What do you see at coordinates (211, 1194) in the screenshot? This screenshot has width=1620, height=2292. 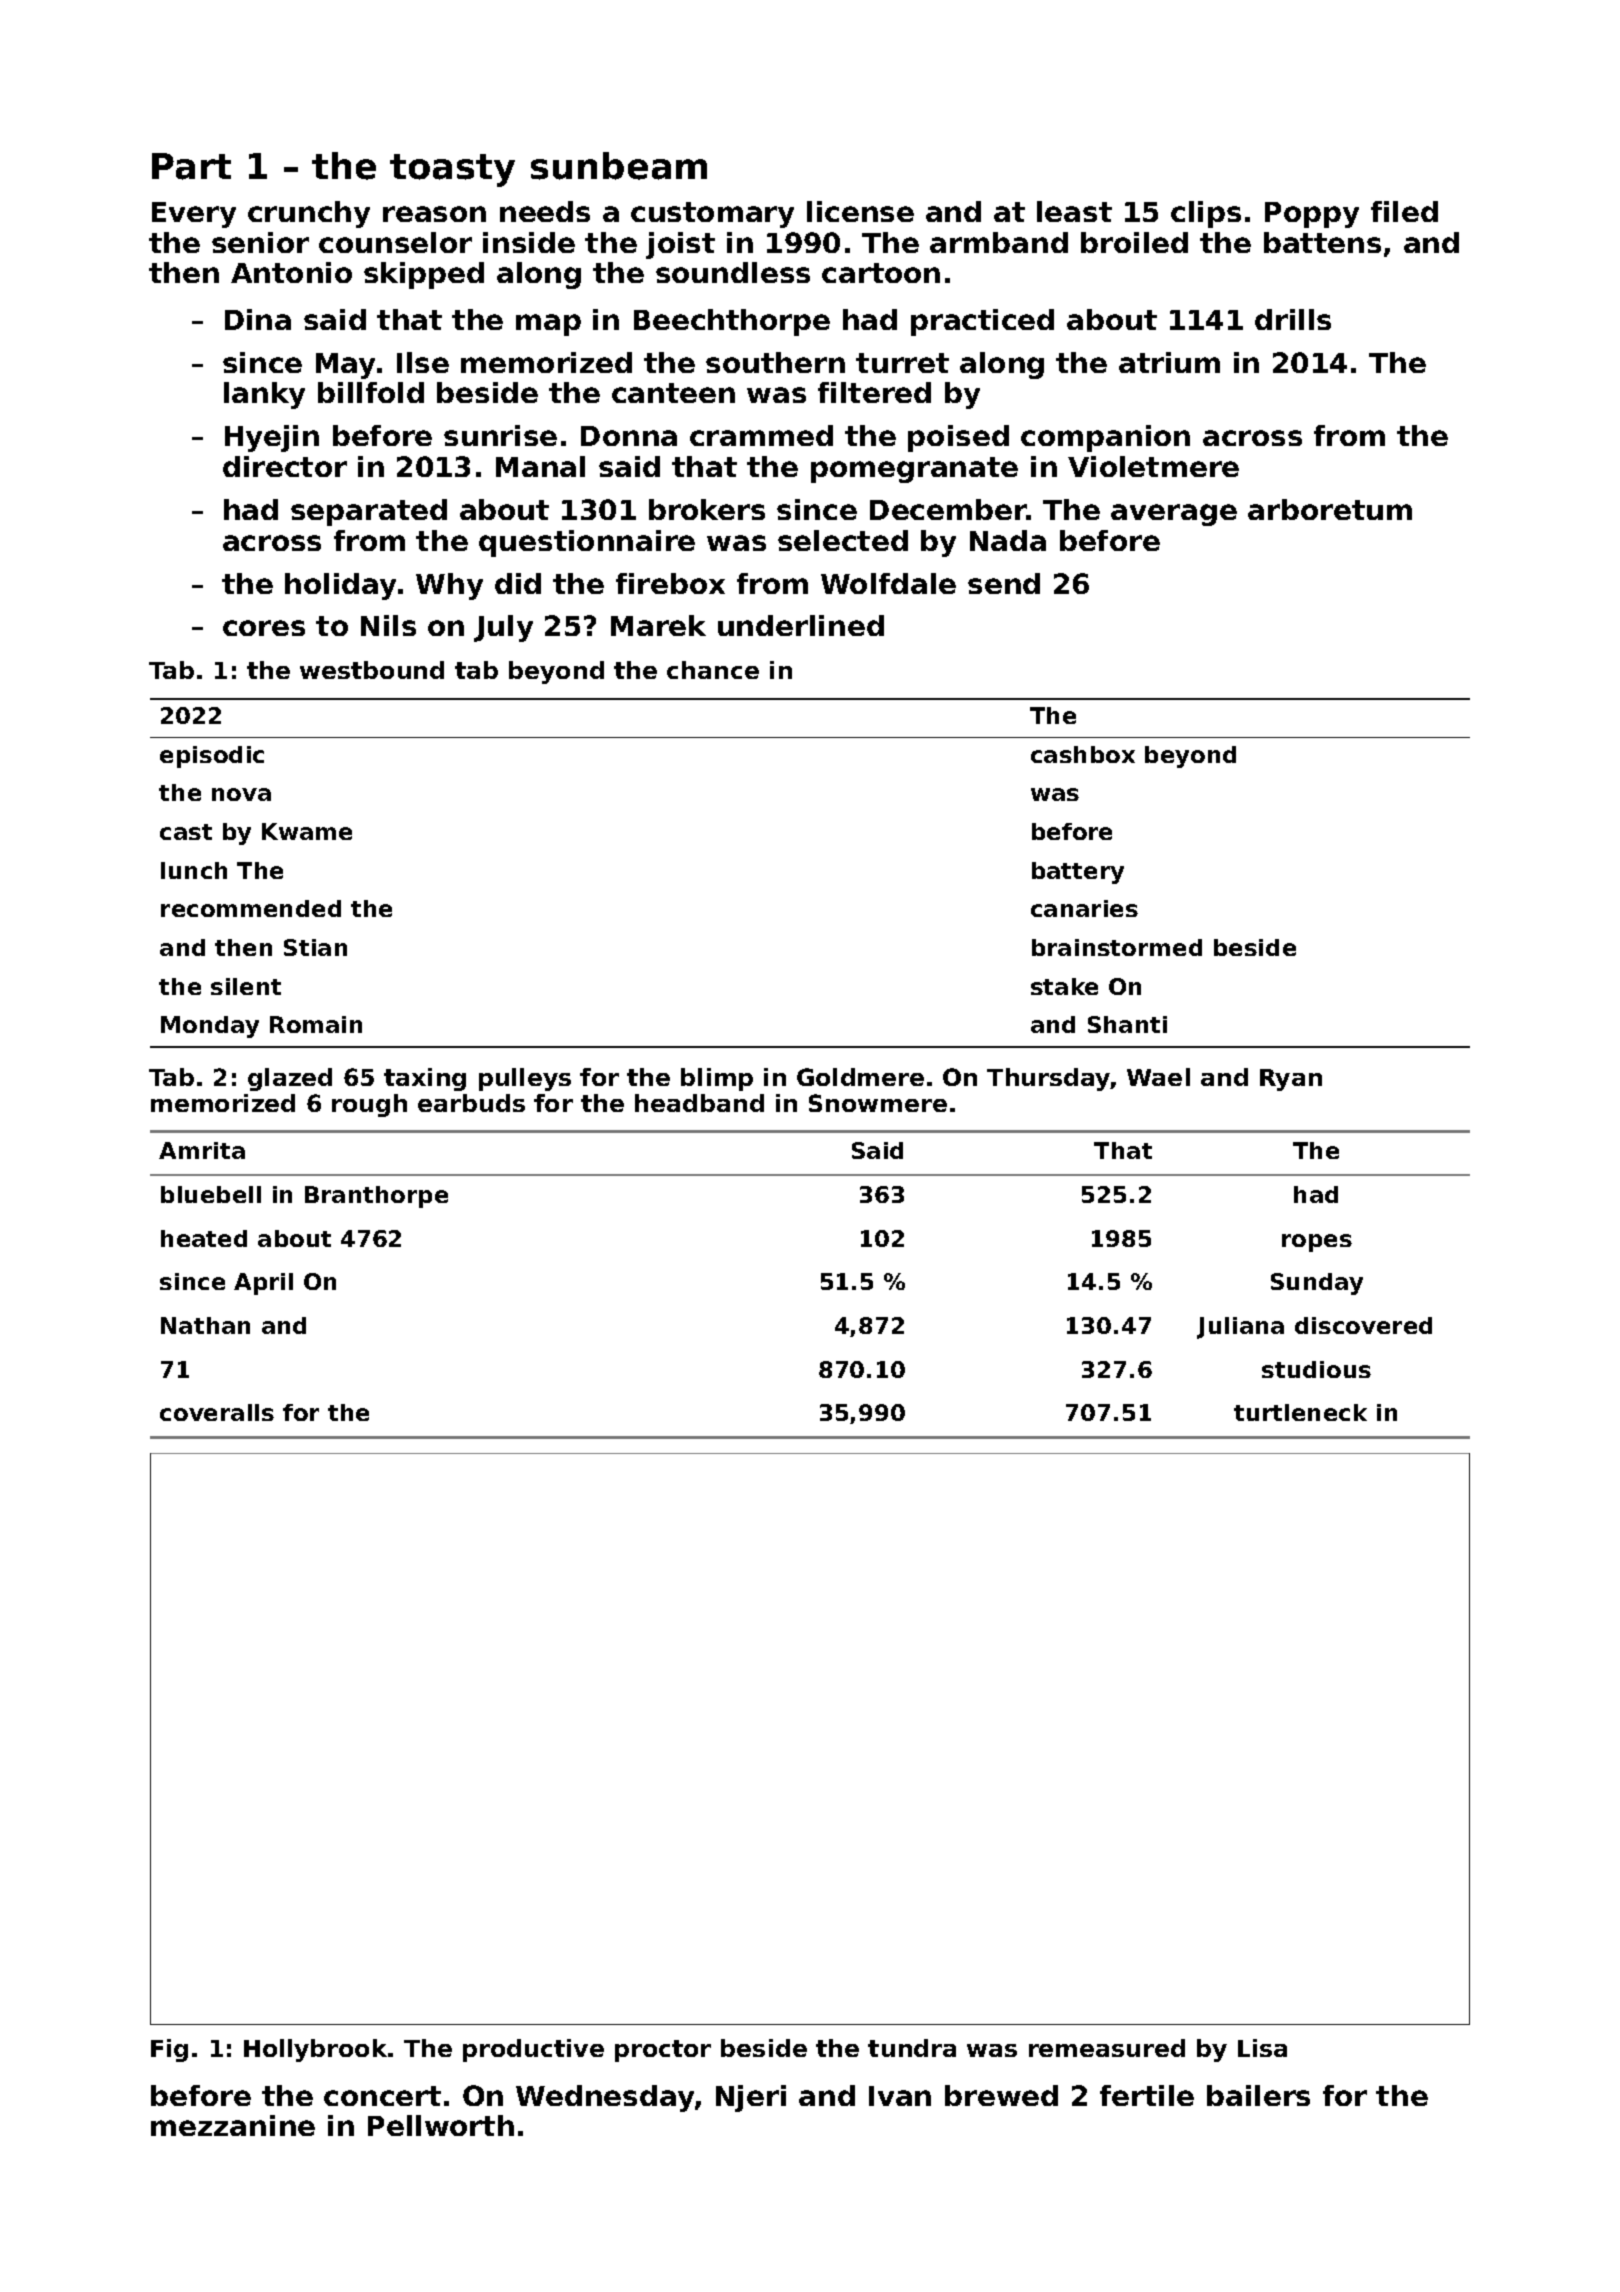 I see `bluebell` at bounding box center [211, 1194].
